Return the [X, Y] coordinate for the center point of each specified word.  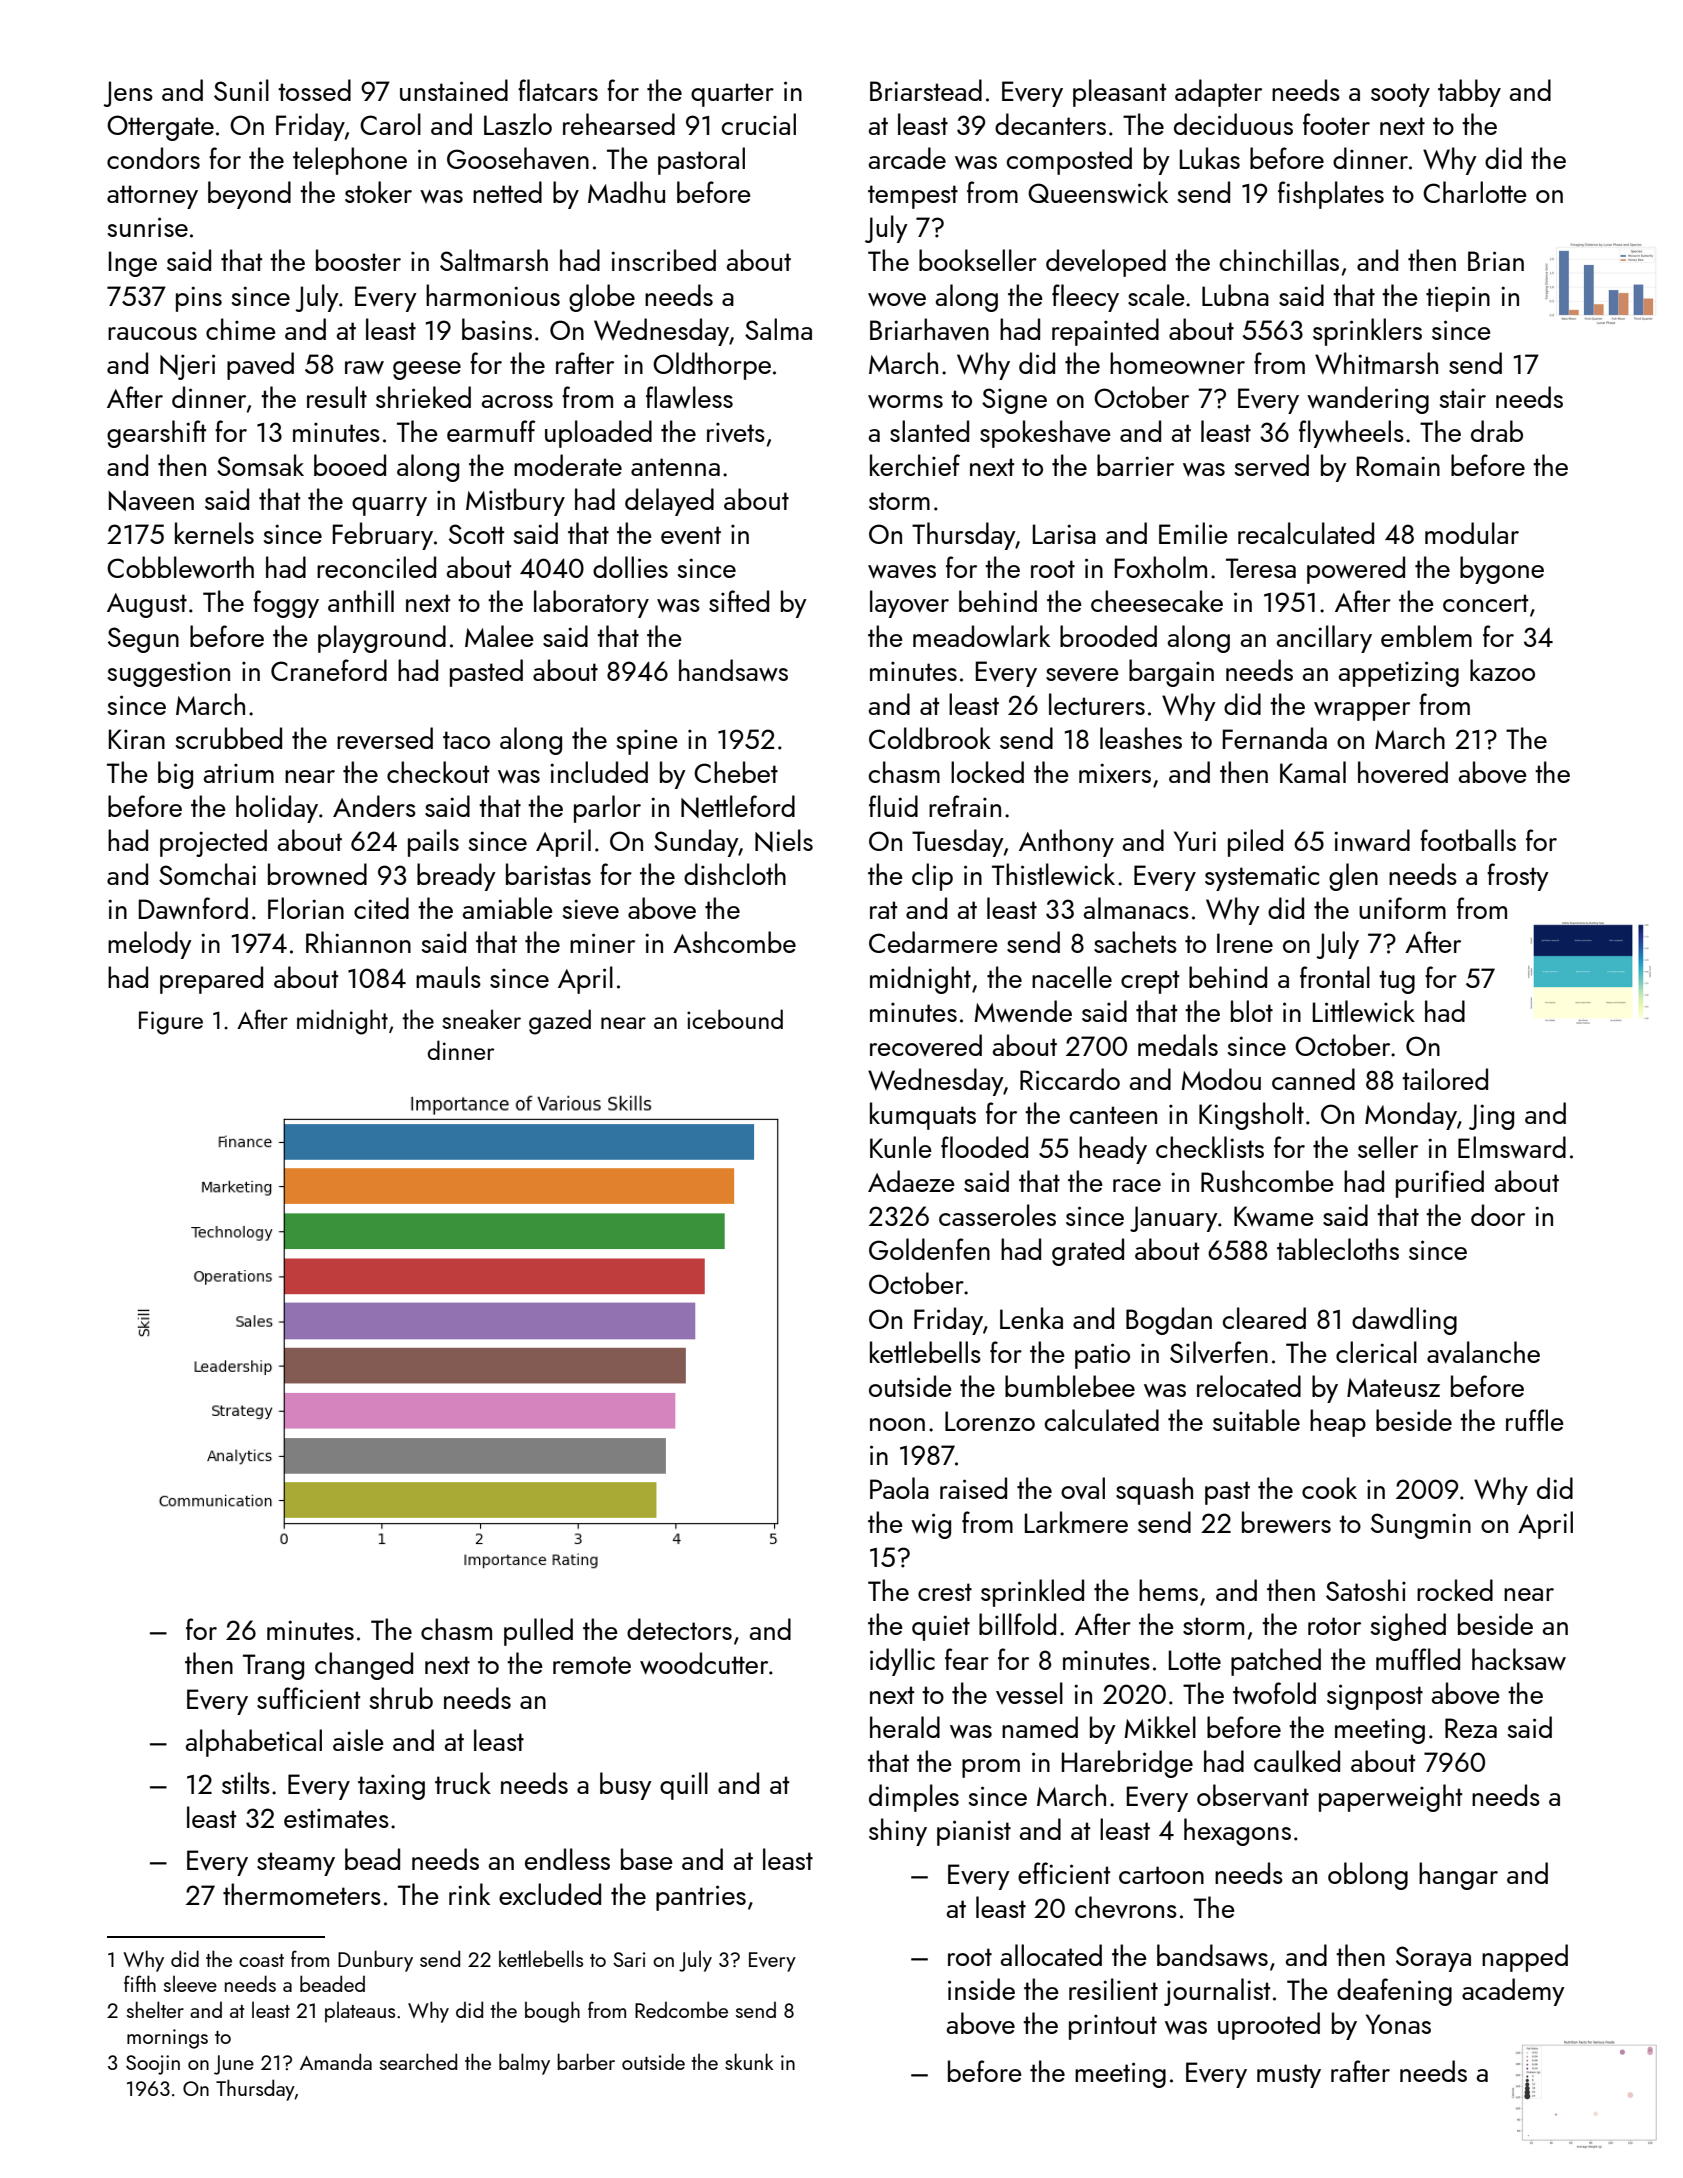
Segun [143, 640]
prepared [211, 980]
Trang [273, 1667]
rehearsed [619, 124]
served [1272, 465]
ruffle [1535, 1420]
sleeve [190, 1983]
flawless [689, 397]
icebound [735, 1019]
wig [931, 1526]
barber [586, 2061]
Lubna [1235, 295]
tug [1397, 982]
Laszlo [518, 124]
